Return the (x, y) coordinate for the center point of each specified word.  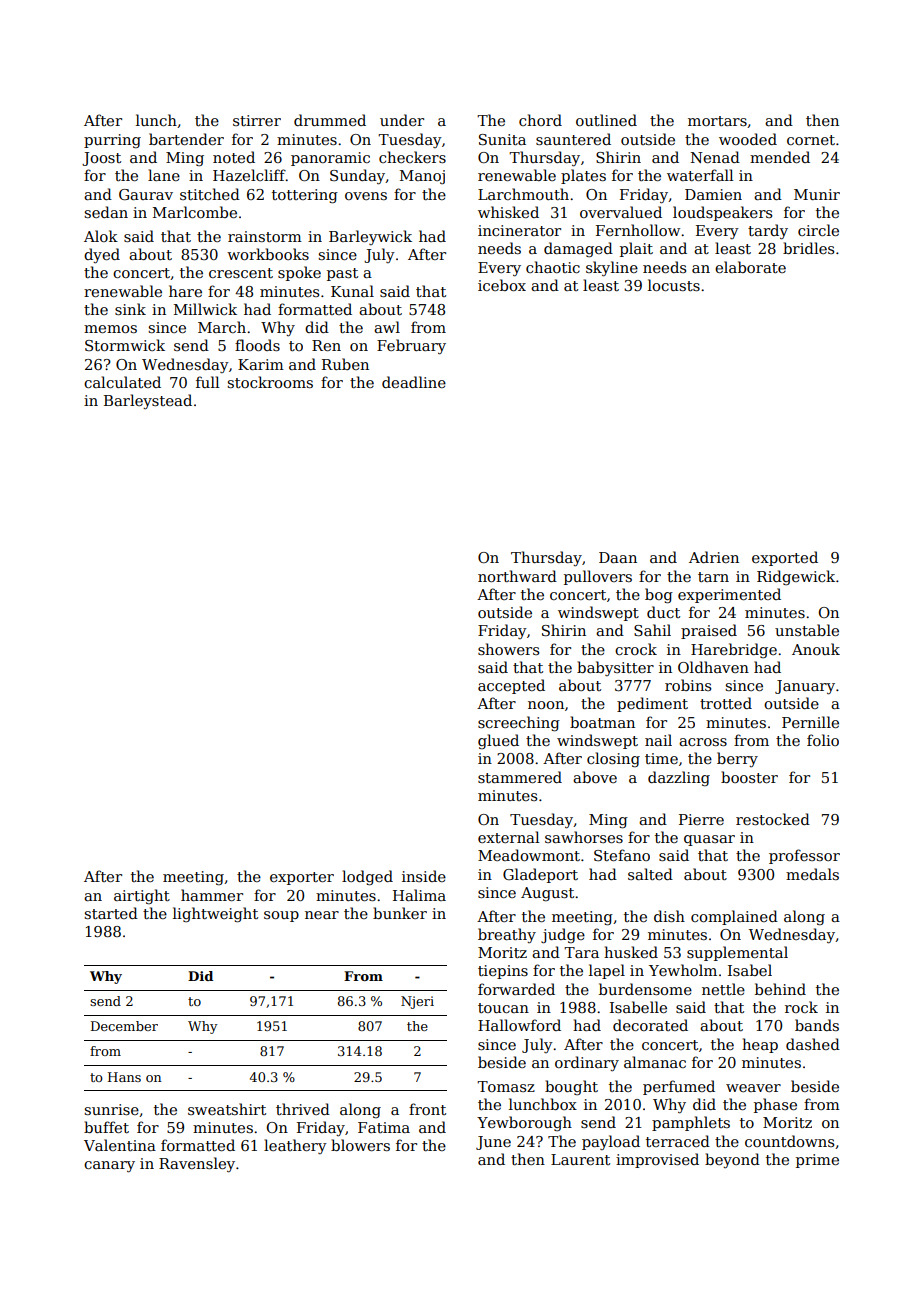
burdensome (645, 989)
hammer (212, 895)
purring (112, 141)
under (402, 120)
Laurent (580, 1159)
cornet (811, 140)
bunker (400, 913)
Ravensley (197, 1165)
